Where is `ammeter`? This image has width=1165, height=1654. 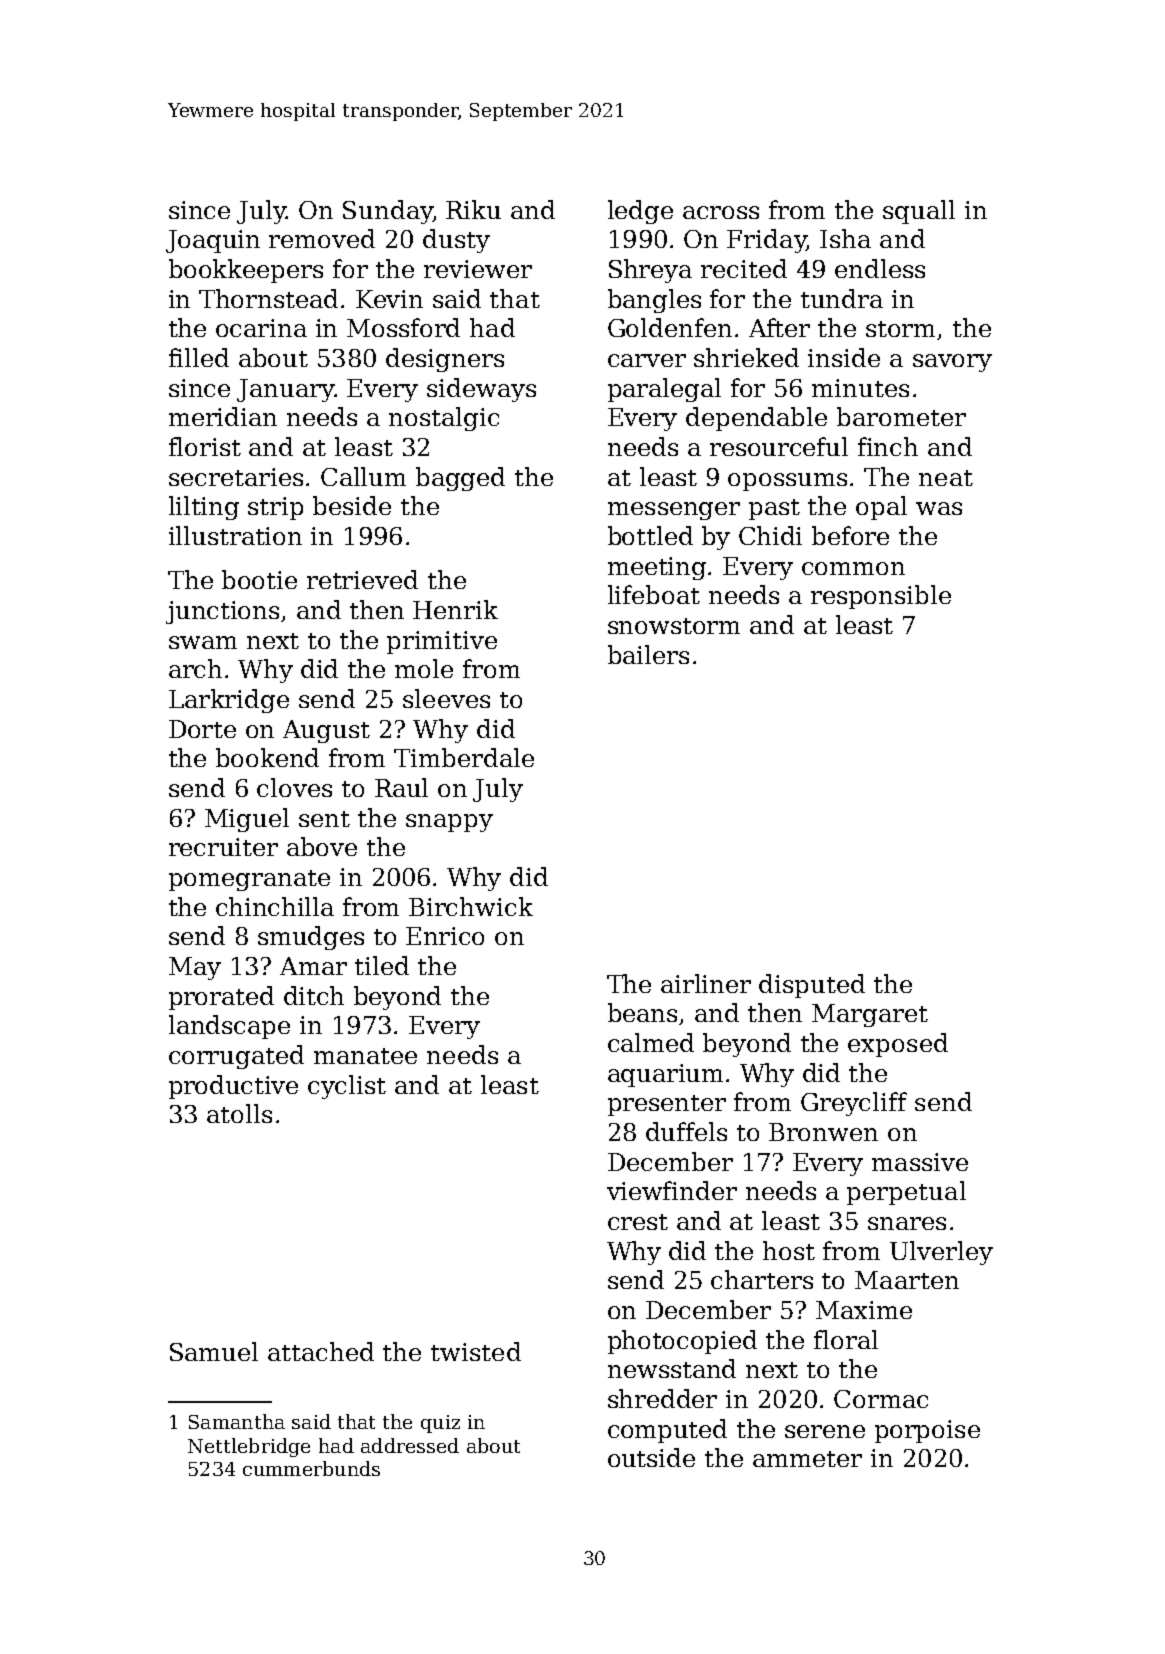
ammeter is located at coordinates (807, 1459).
